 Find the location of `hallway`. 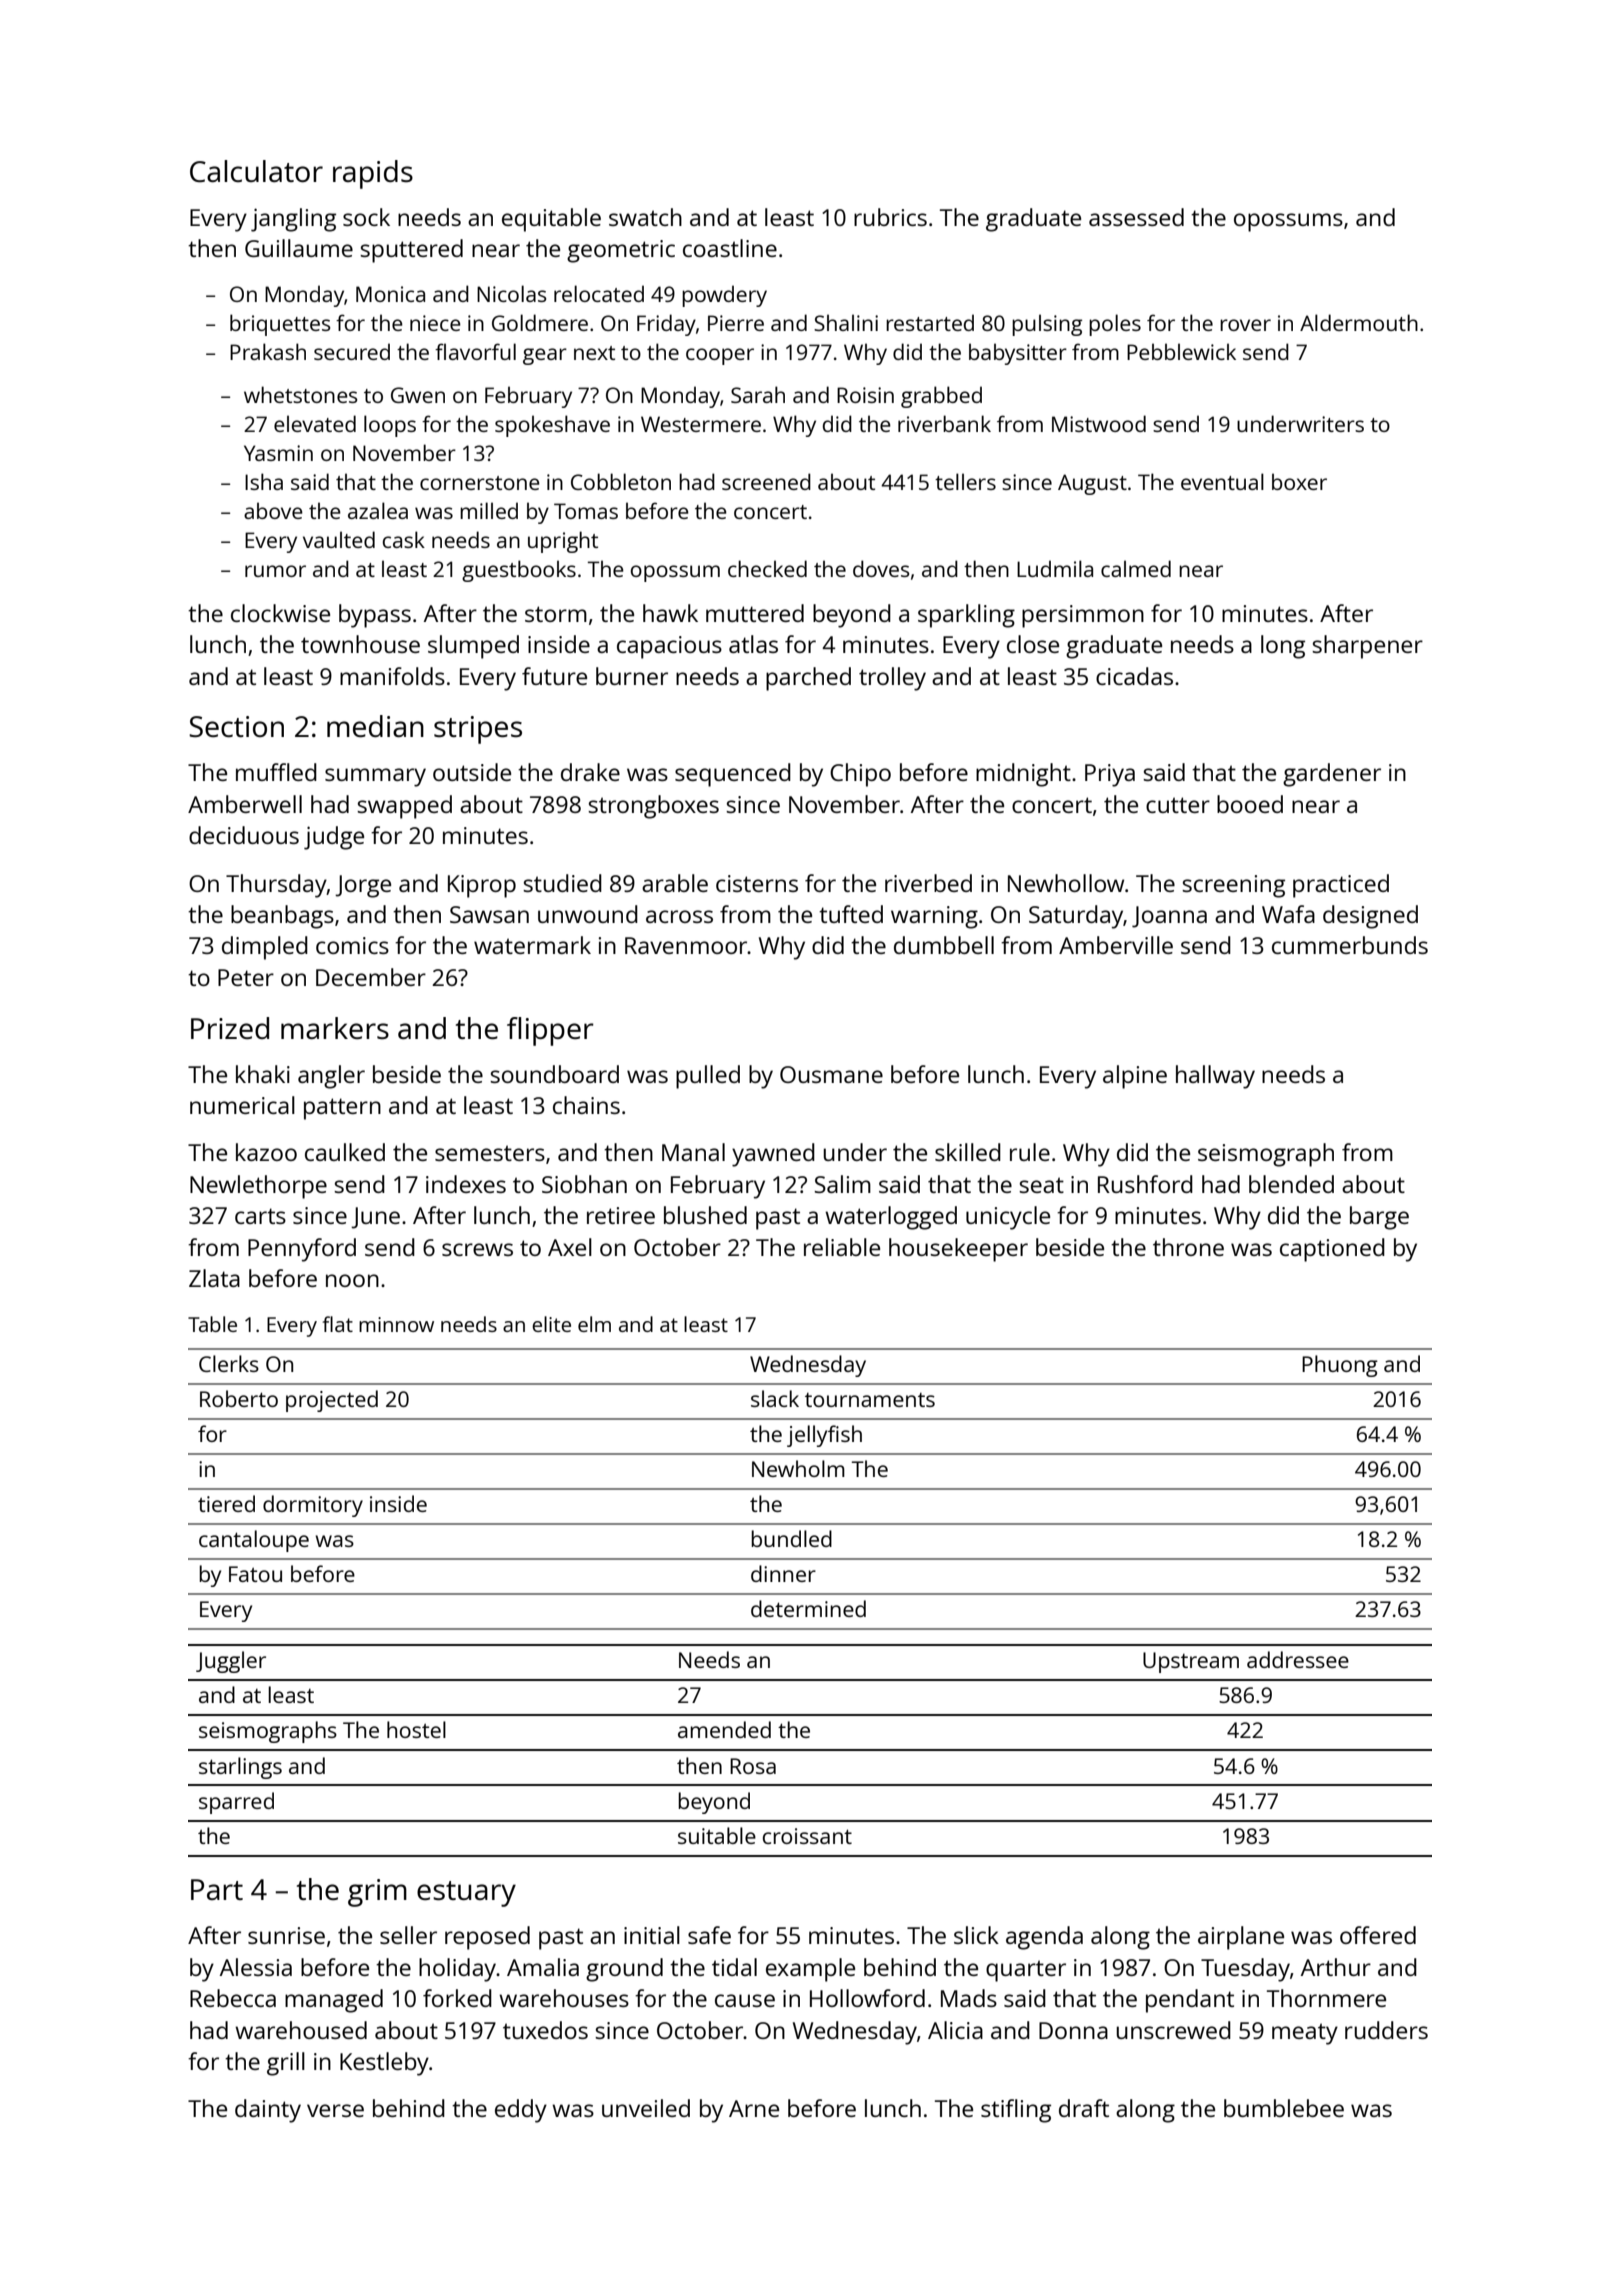

hallway is located at coordinates (1215, 1077).
